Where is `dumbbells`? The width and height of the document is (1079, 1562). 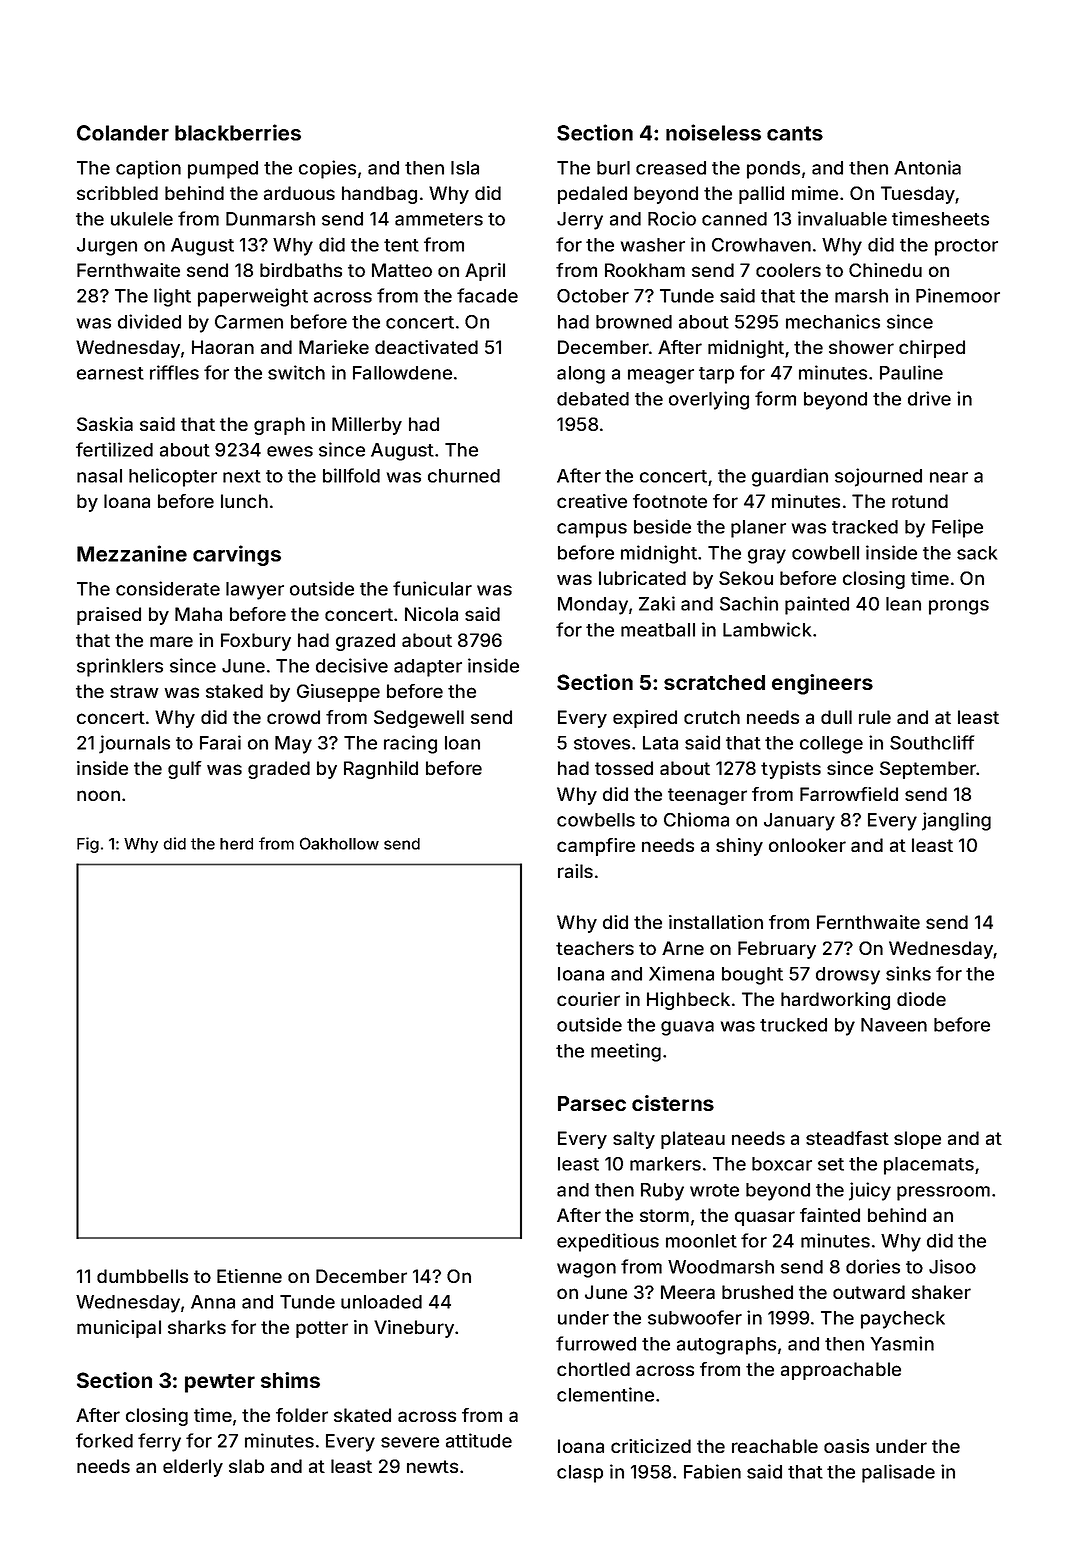
dumbbells is located at coordinates (142, 1276).
